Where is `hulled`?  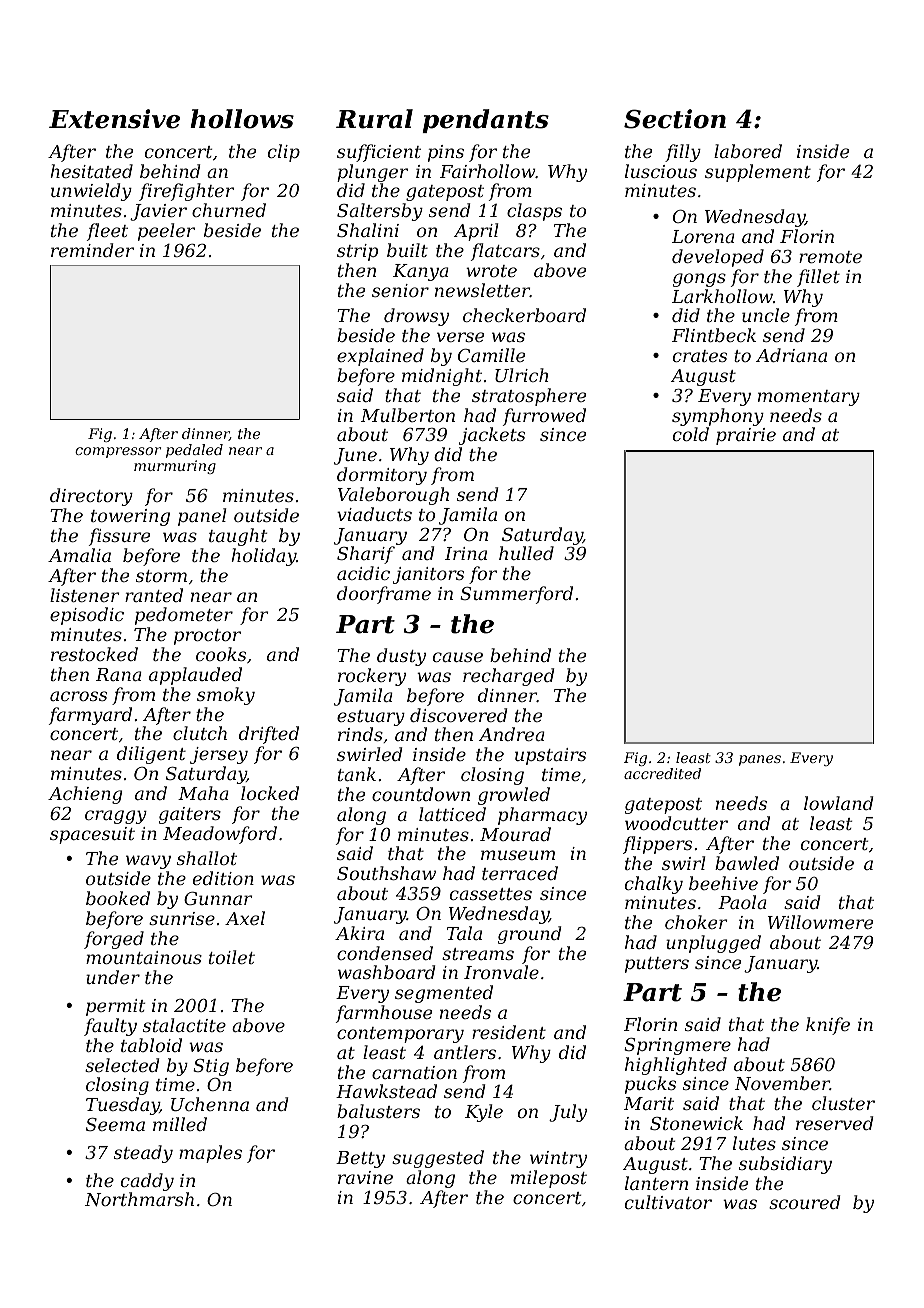 hulled is located at coordinates (526, 553).
